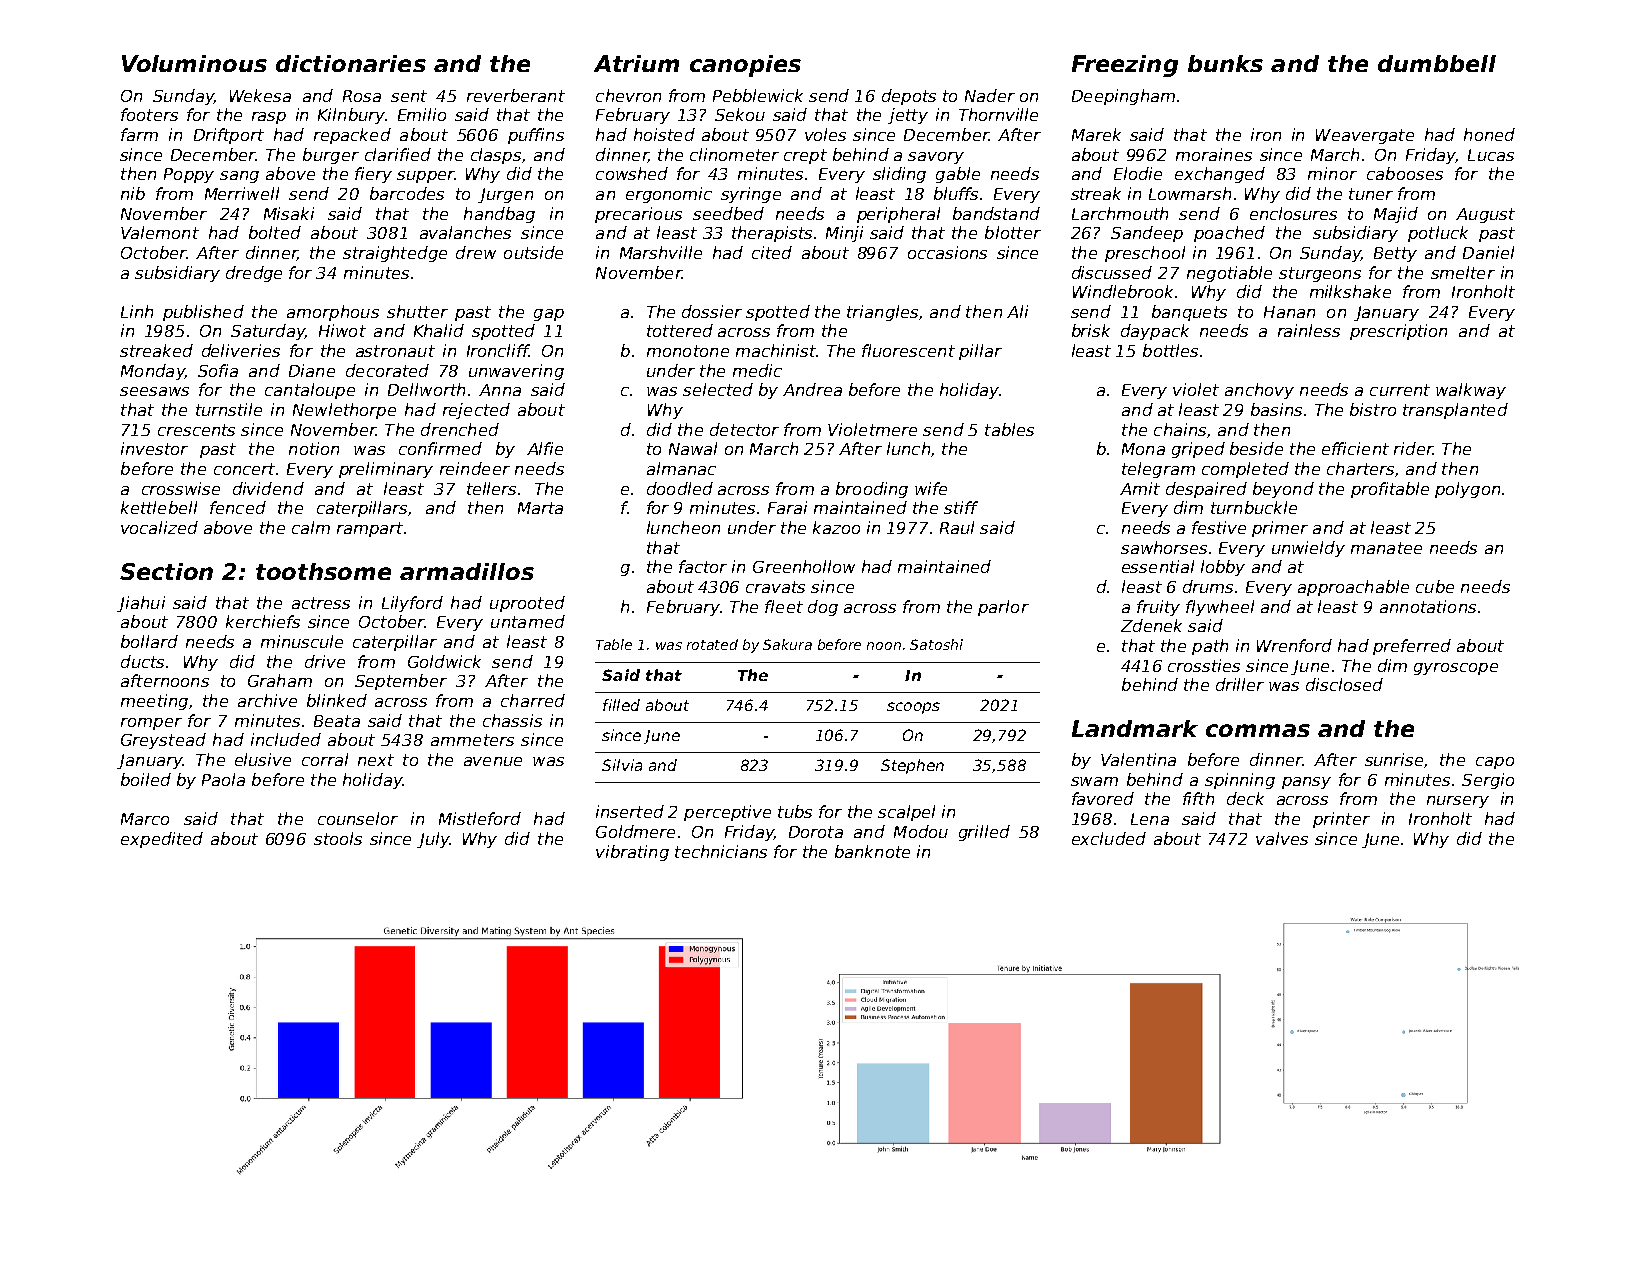 The width and height of the screenshot is (1635, 1264). Describe the element at coordinates (1467, 490) in the screenshot. I see `polygon` at that location.
